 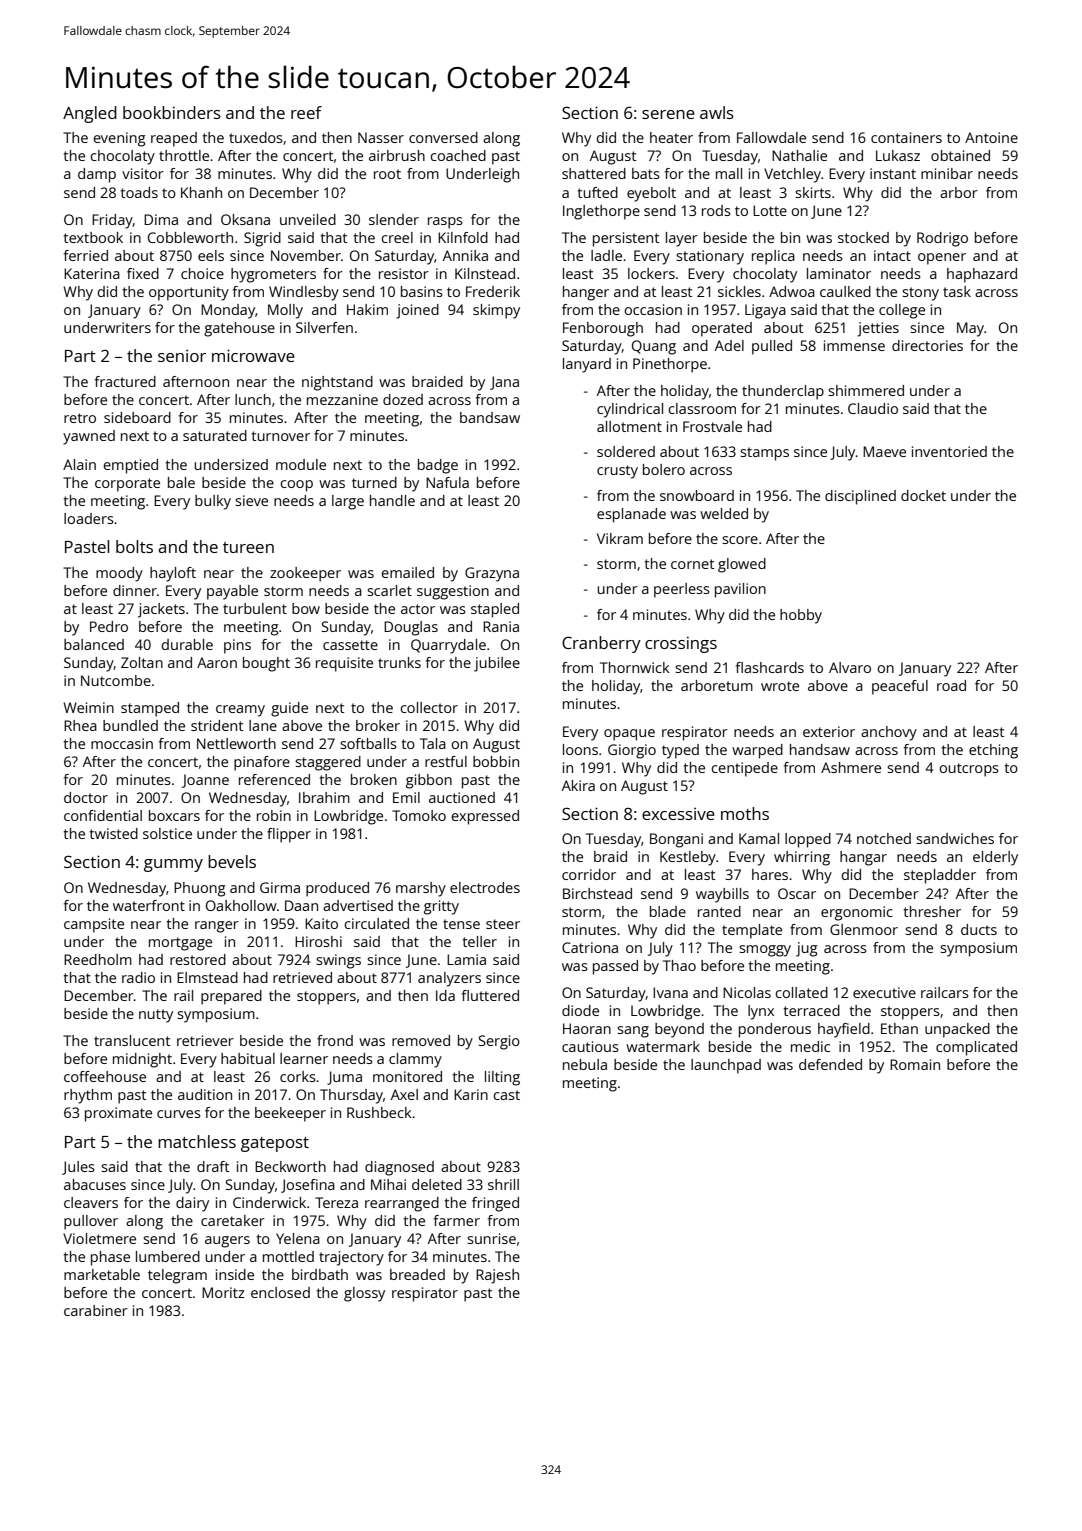 I want to click on directories, so click(x=927, y=345).
